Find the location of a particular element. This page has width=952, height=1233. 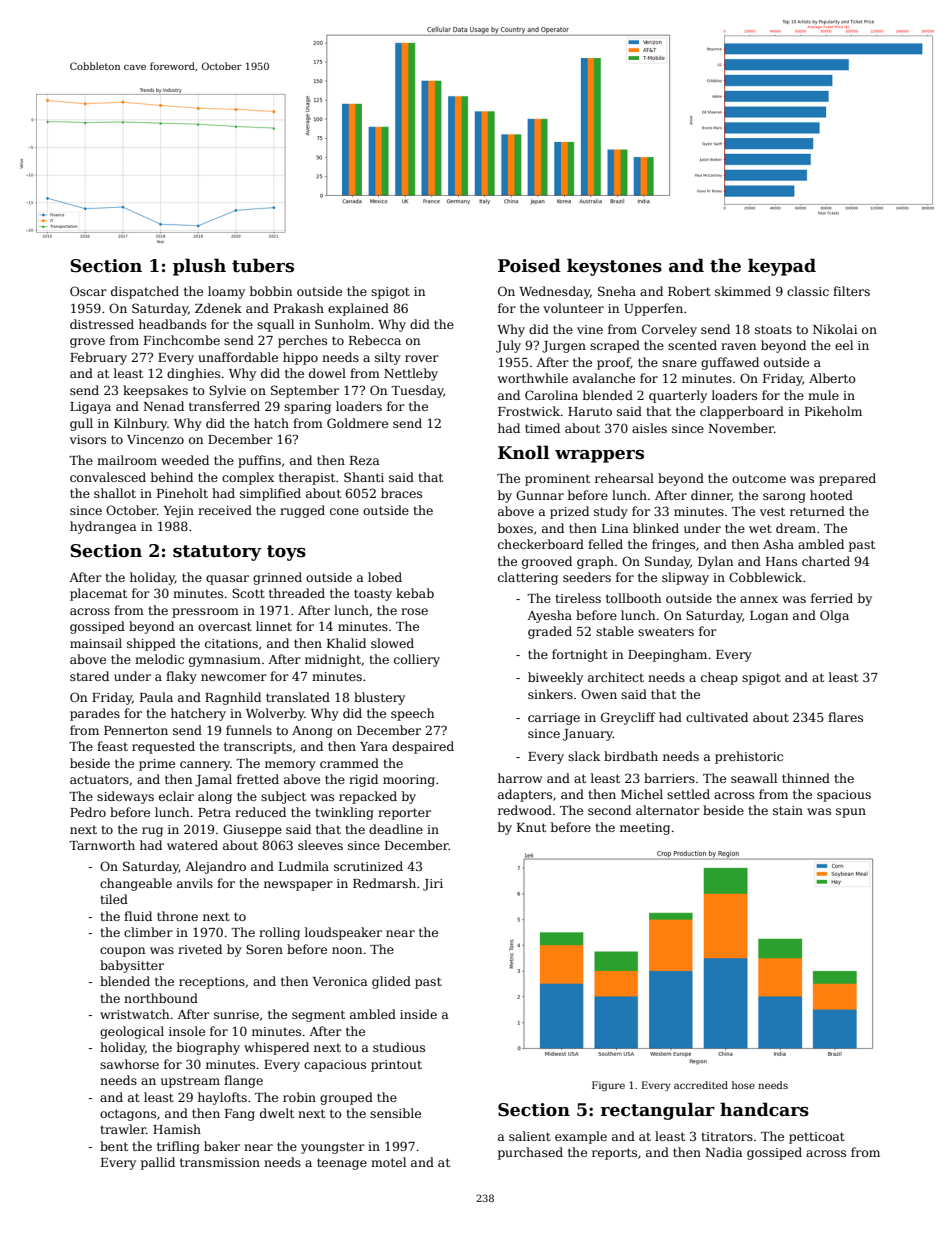

kebab is located at coordinates (415, 593).
